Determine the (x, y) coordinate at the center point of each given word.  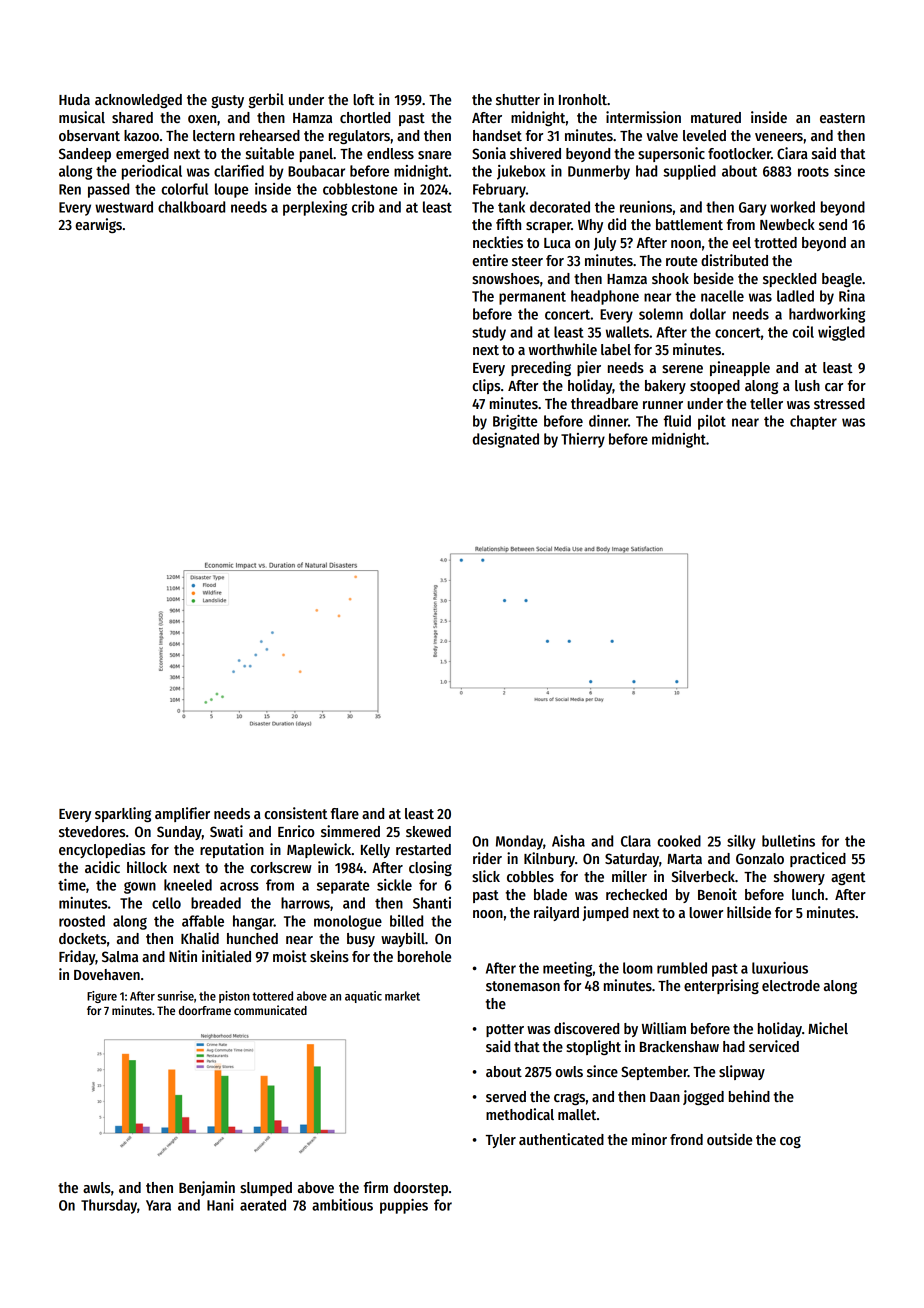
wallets (627, 332)
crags (569, 1099)
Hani (220, 1205)
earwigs (98, 225)
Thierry (583, 440)
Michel (828, 1028)
